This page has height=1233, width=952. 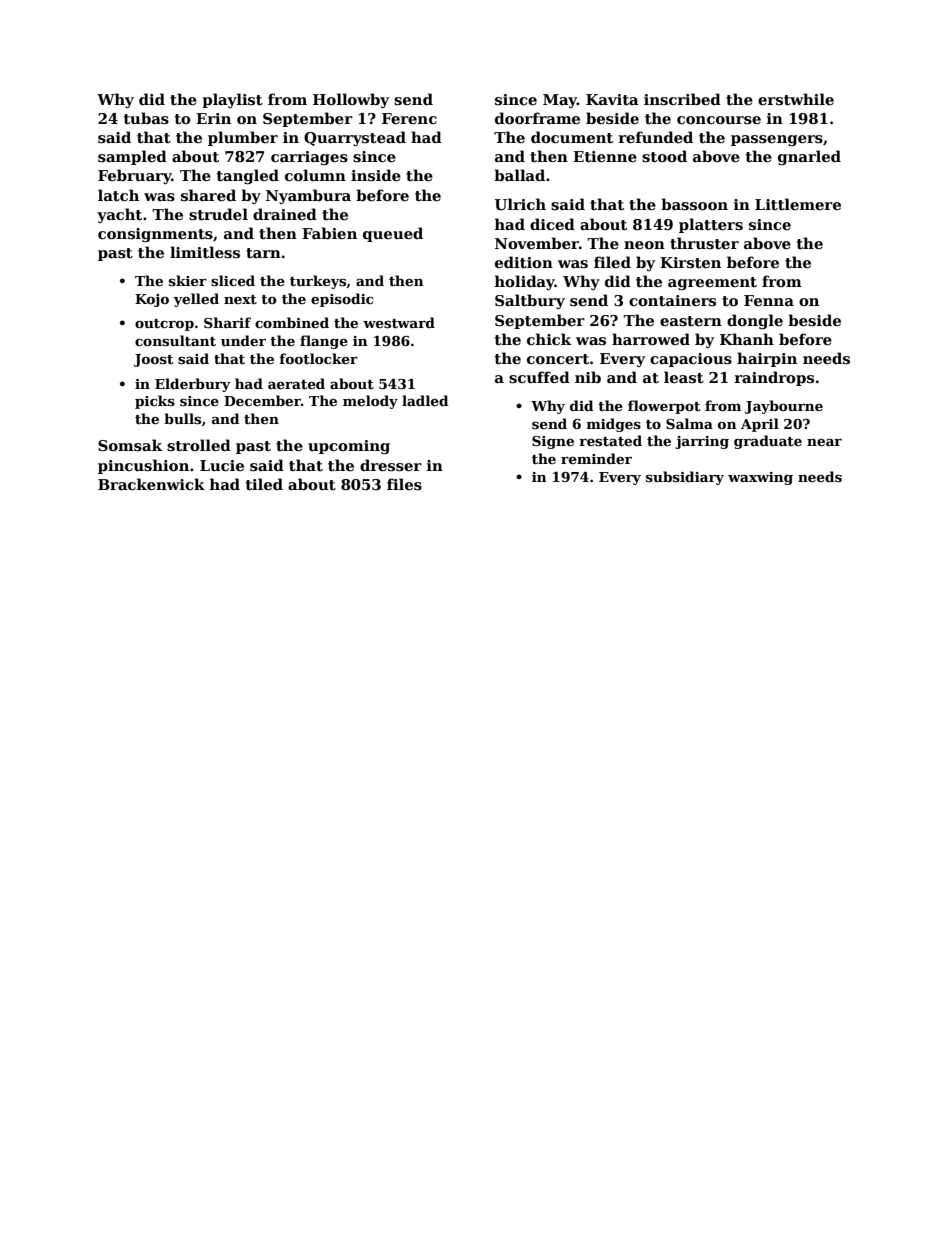 I want to click on gnarled, so click(x=809, y=157).
